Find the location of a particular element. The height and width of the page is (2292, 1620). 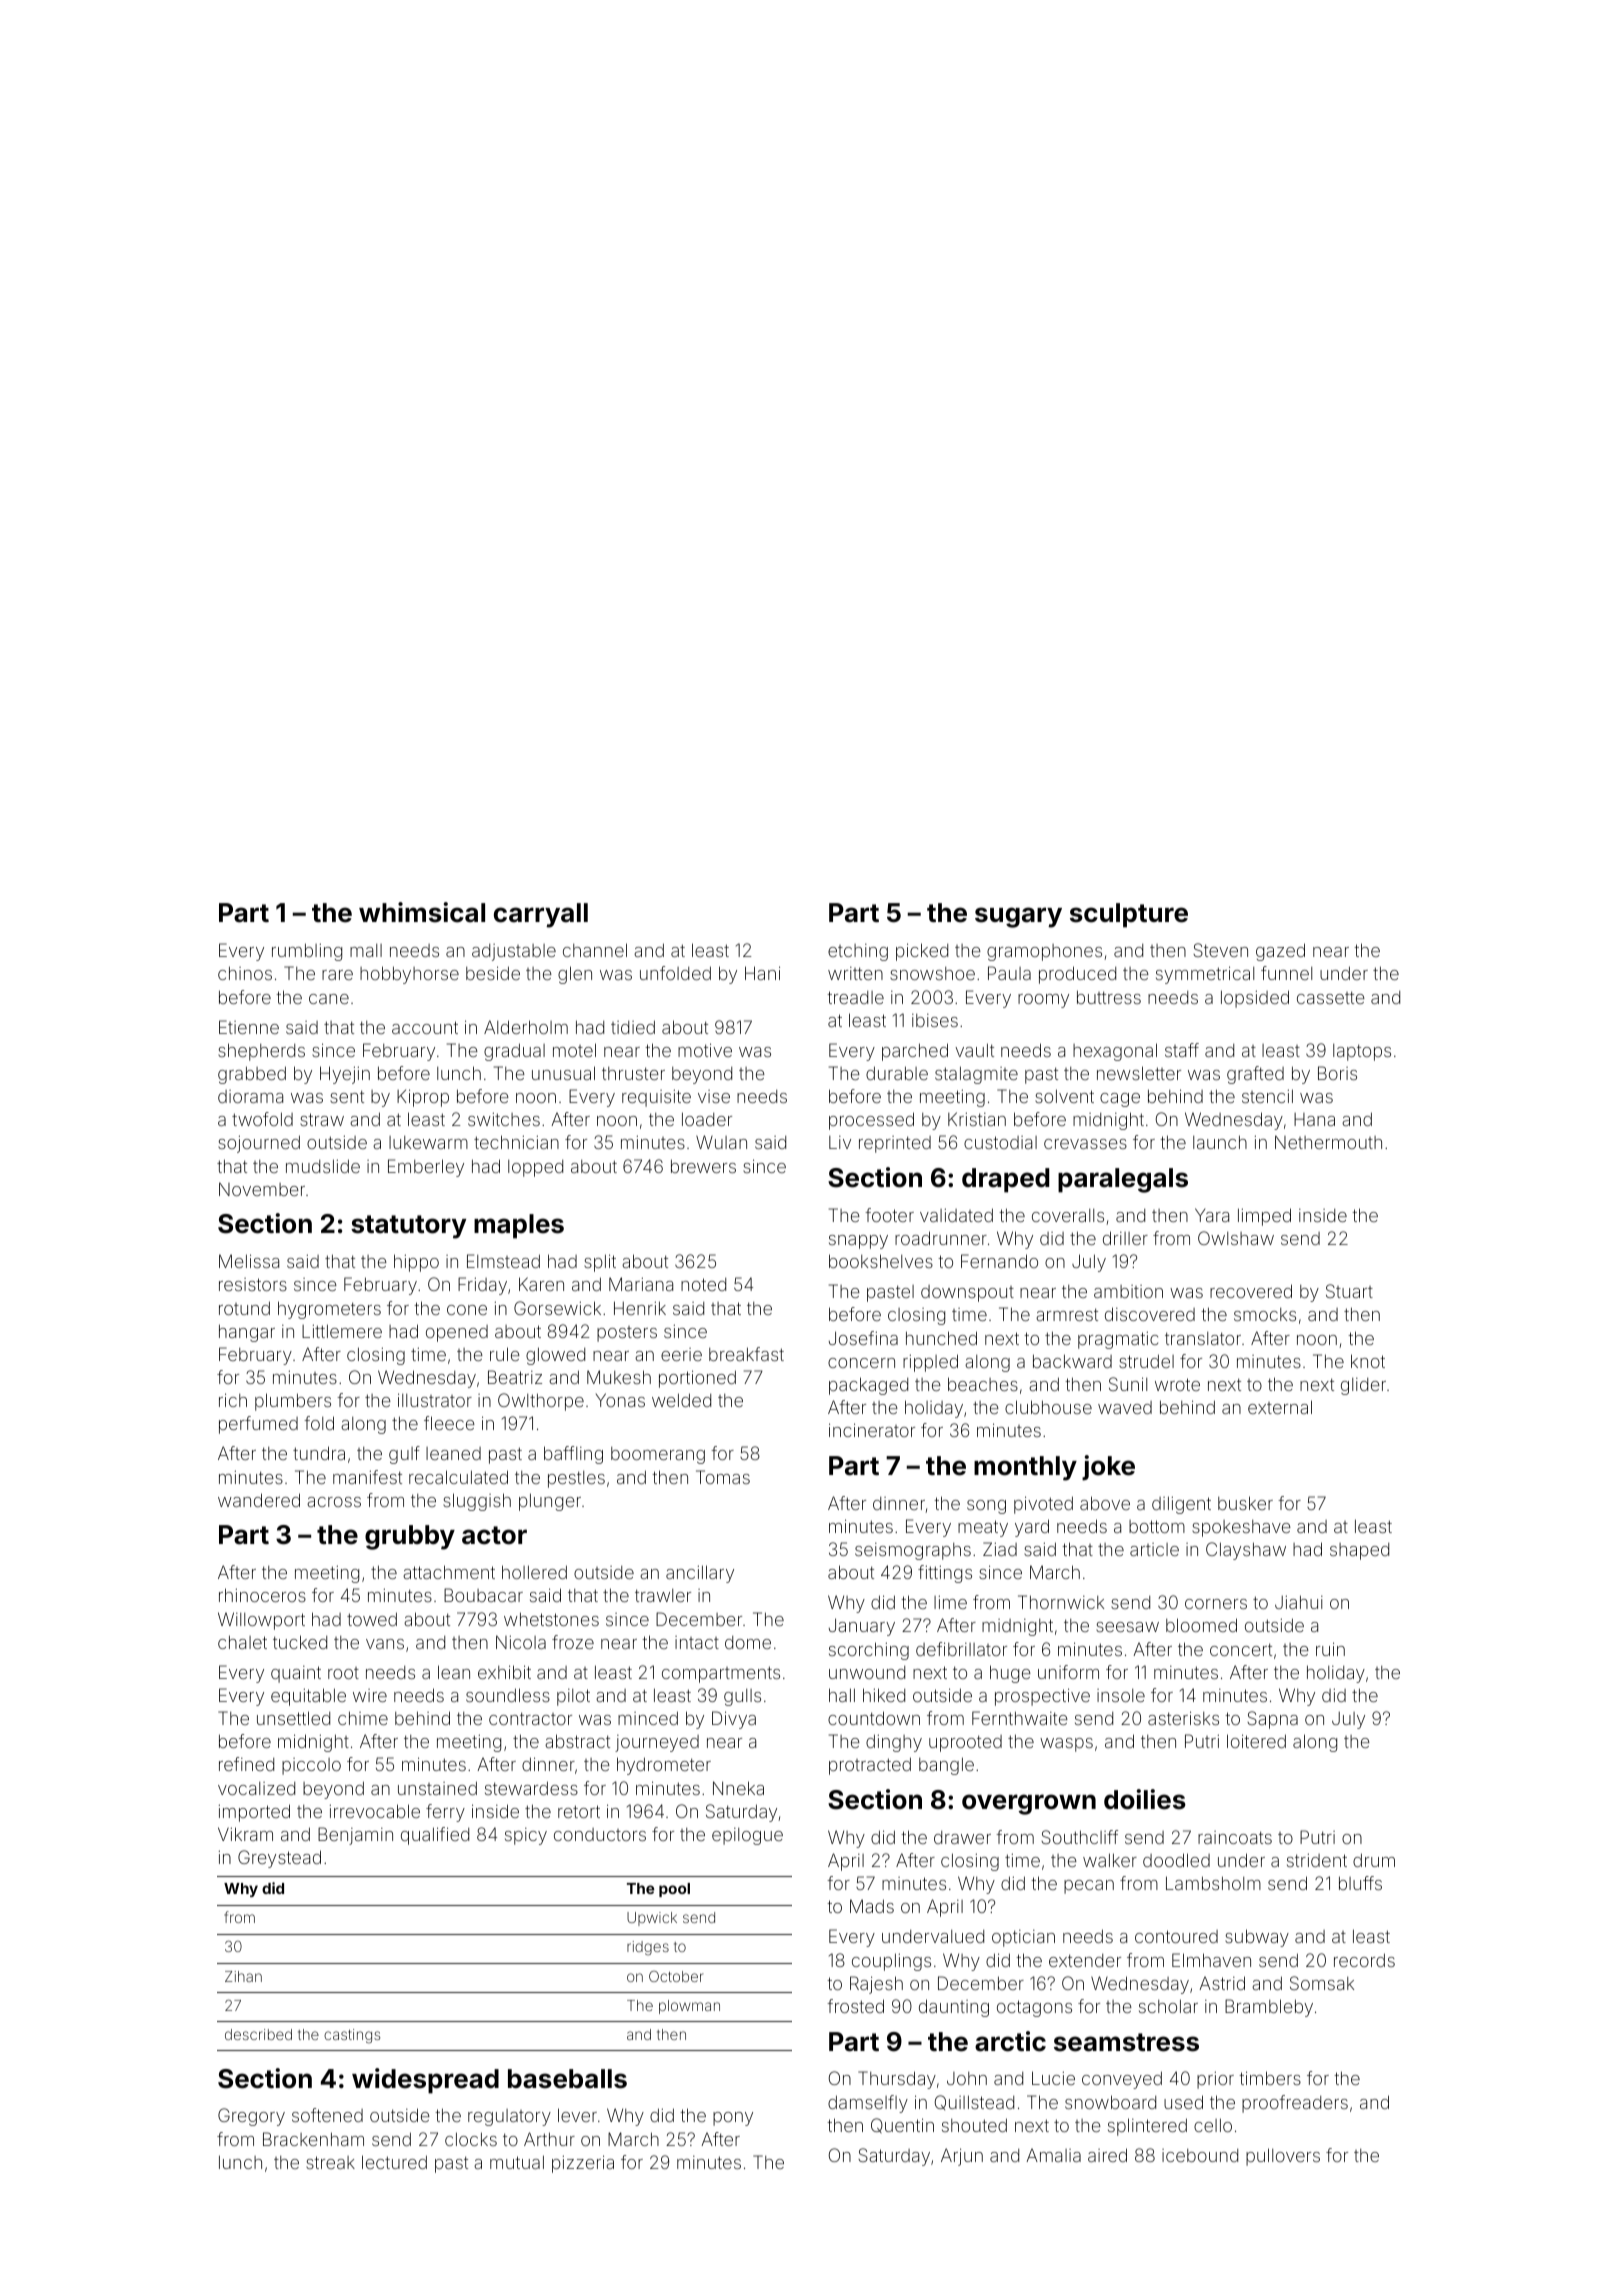

refined is located at coordinates (246, 1764).
